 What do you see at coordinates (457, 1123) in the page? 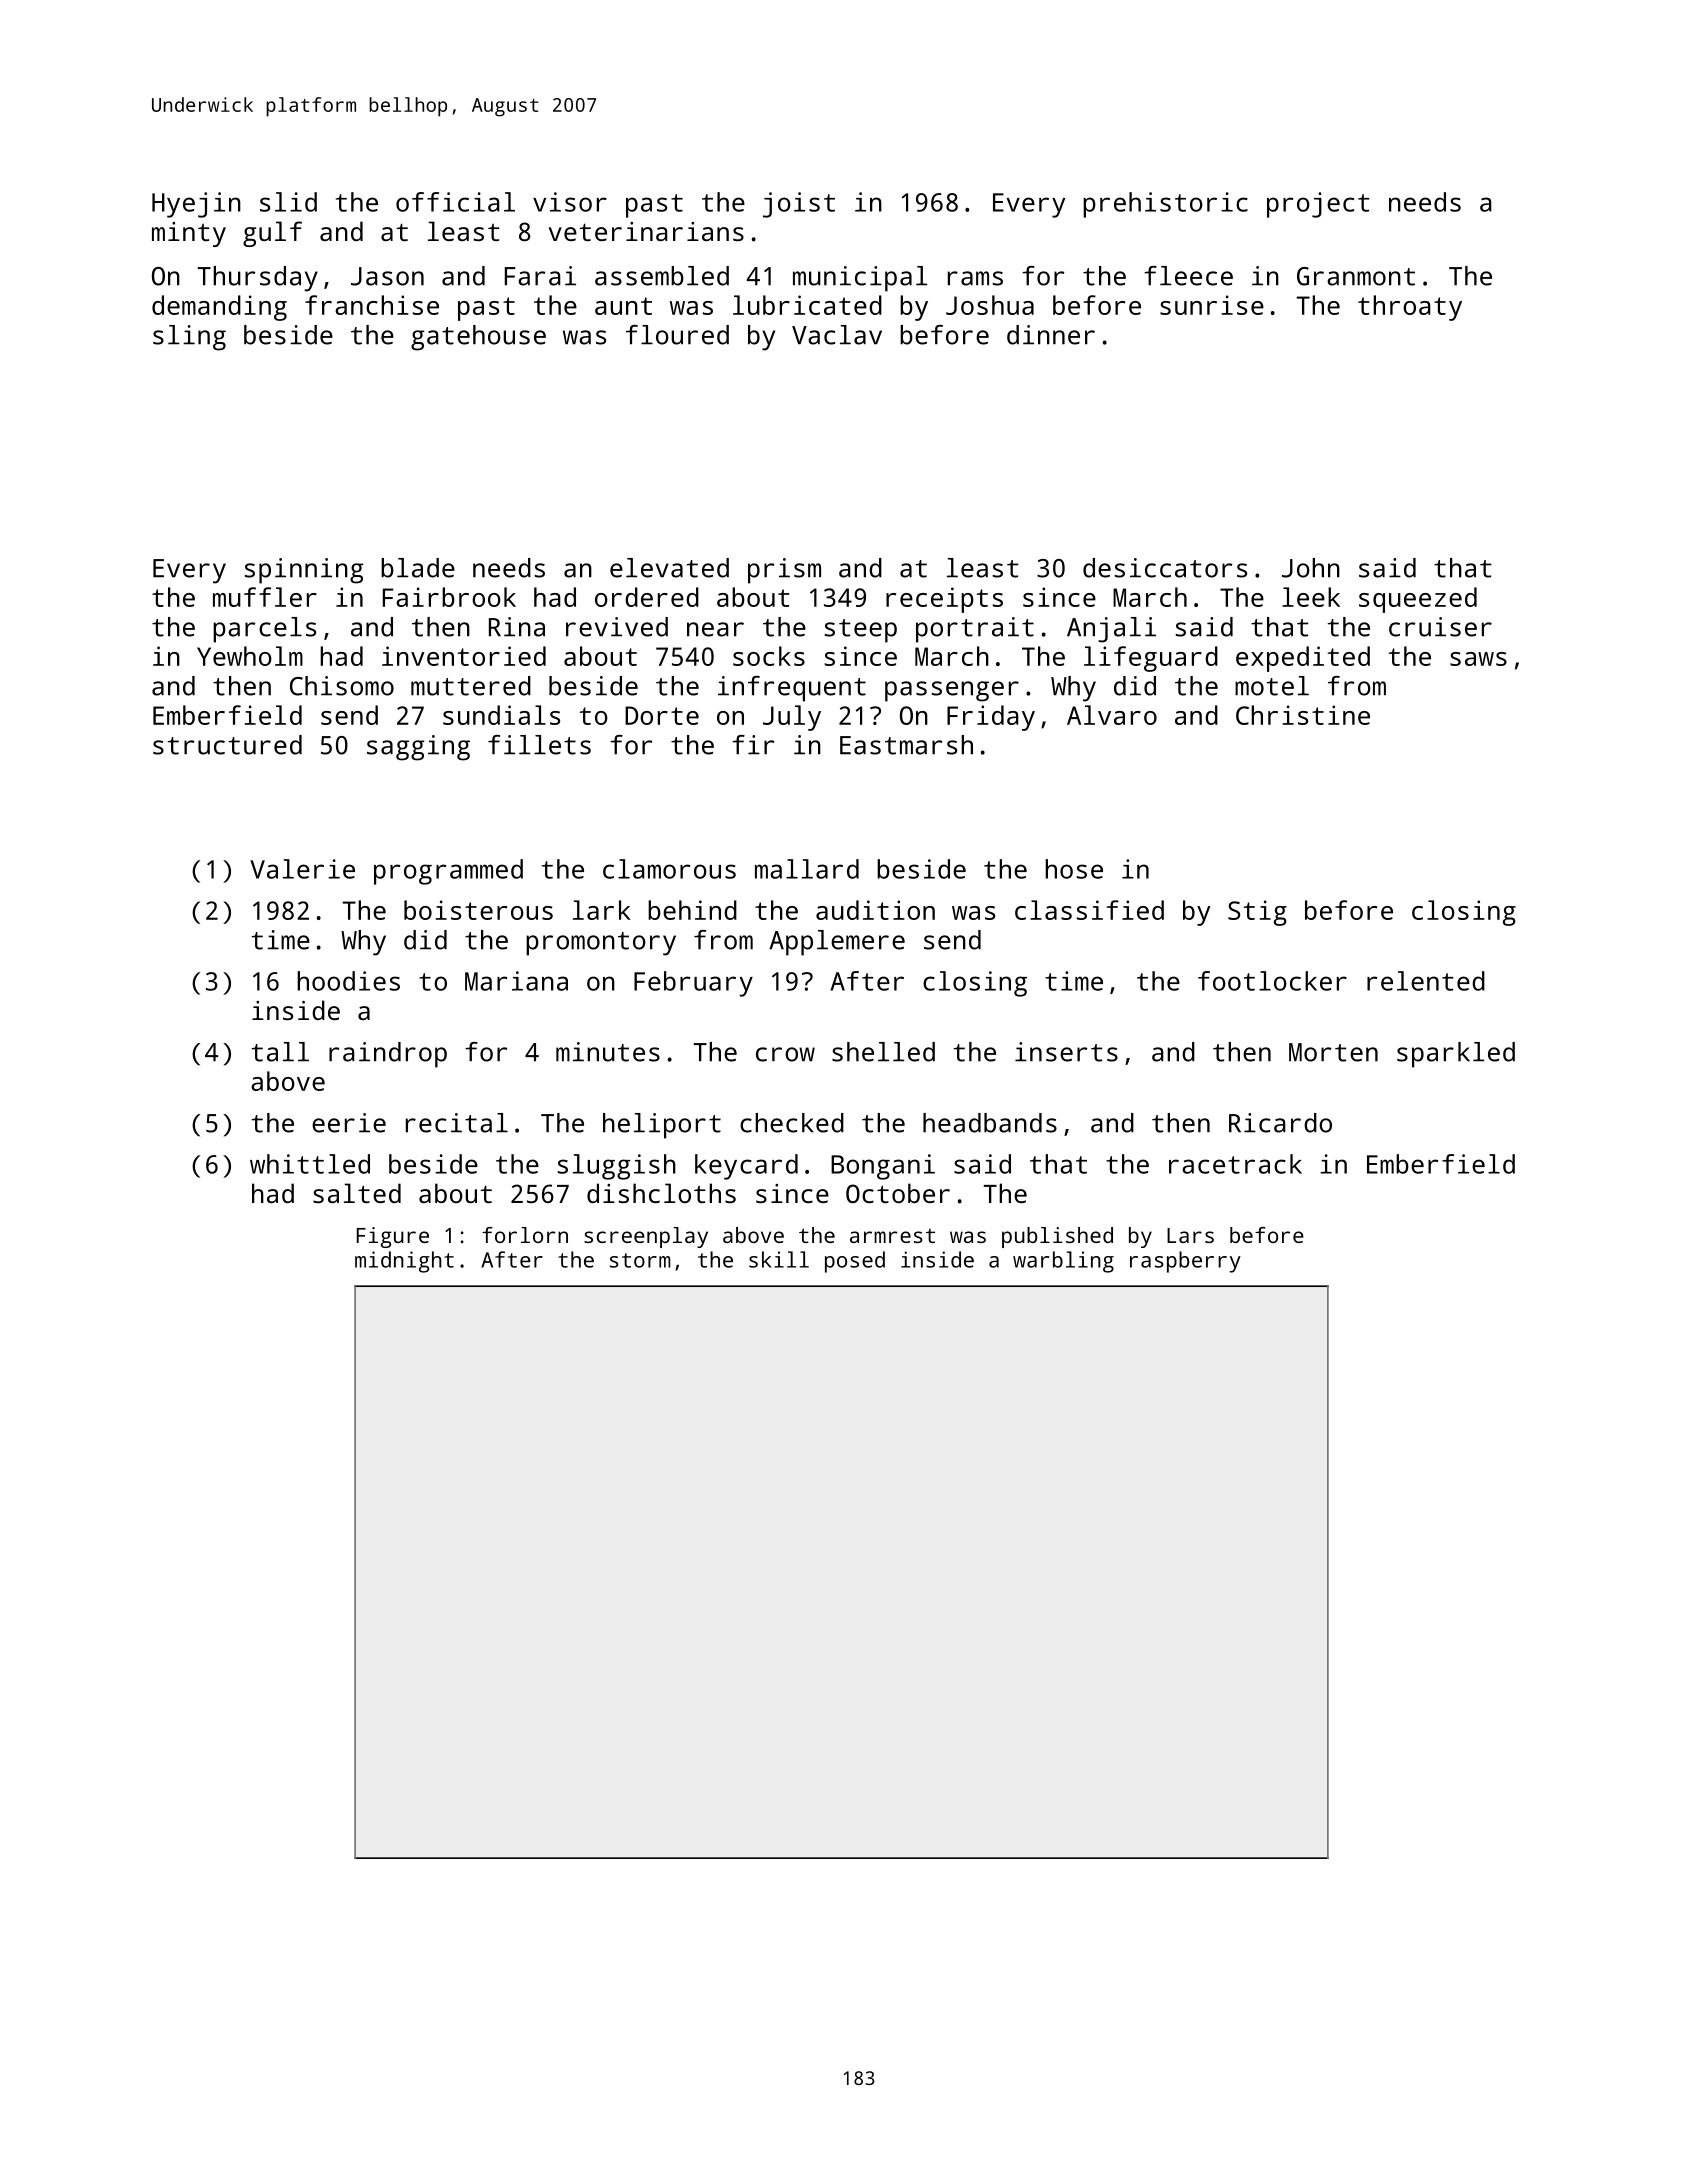
I see `recital` at bounding box center [457, 1123].
